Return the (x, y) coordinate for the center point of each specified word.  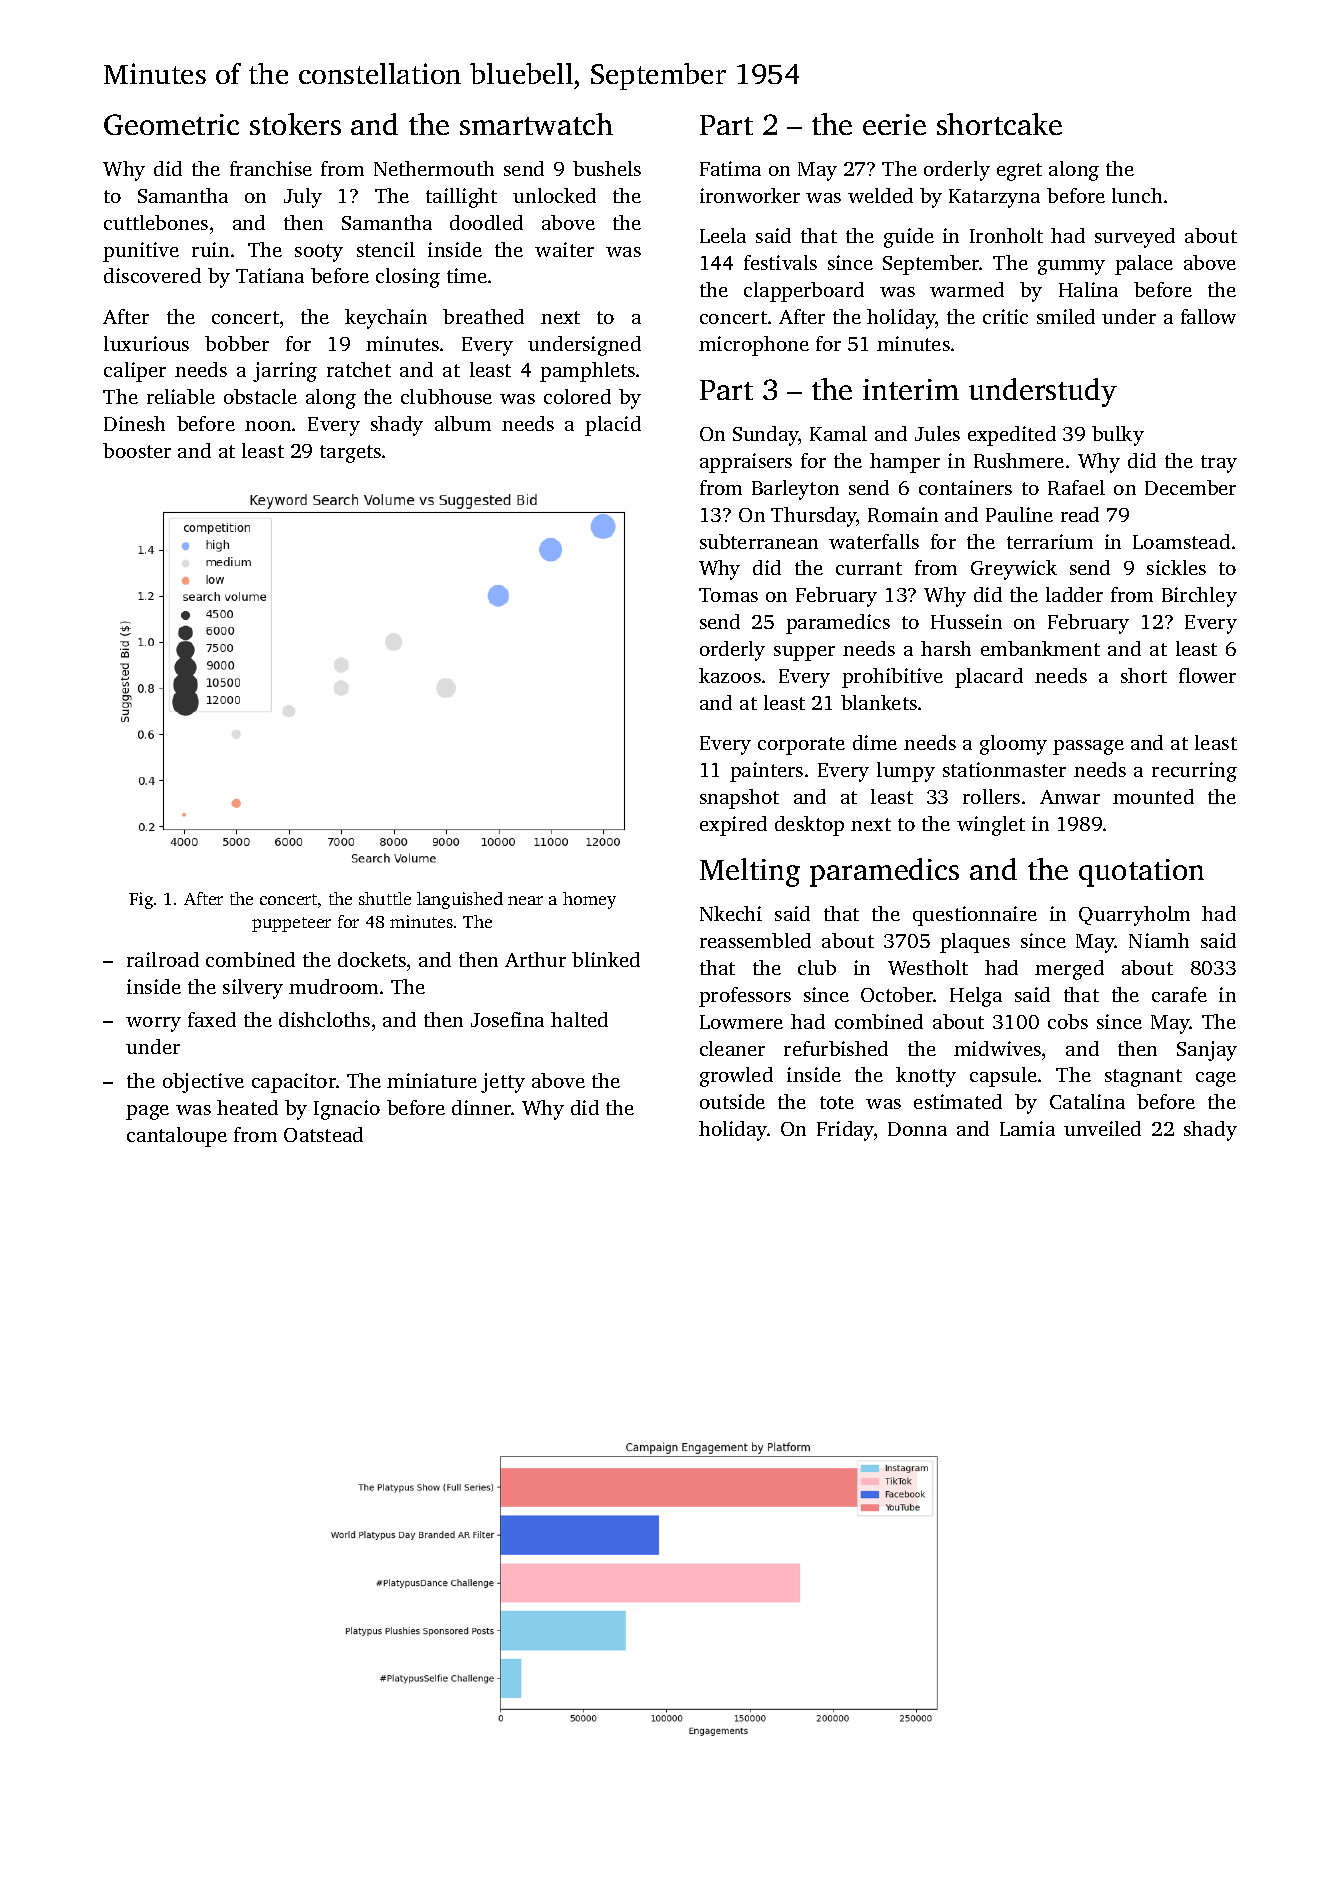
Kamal (838, 433)
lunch (1137, 195)
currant (869, 568)
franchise (271, 168)
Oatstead (323, 1134)
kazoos (730, 675)
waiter (564, 249)
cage (1216, 1079)
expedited (1012, 436)
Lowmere (741, 1022)
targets (350, 454)
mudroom (333, 986)
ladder (1074, 594)
